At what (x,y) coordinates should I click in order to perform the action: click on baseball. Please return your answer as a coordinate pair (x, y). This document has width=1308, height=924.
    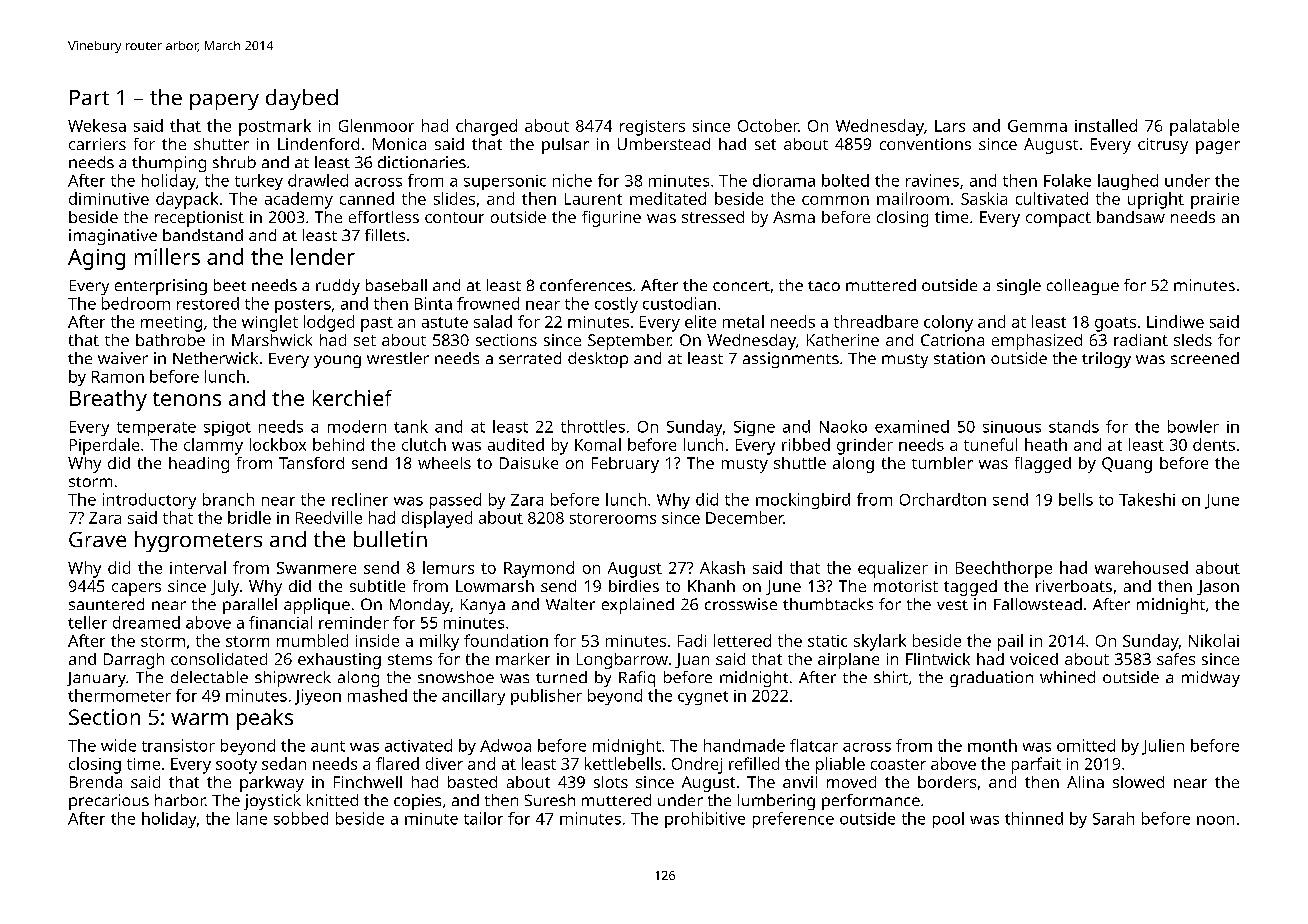
    Looking at the image, I should click on (396, 285).
